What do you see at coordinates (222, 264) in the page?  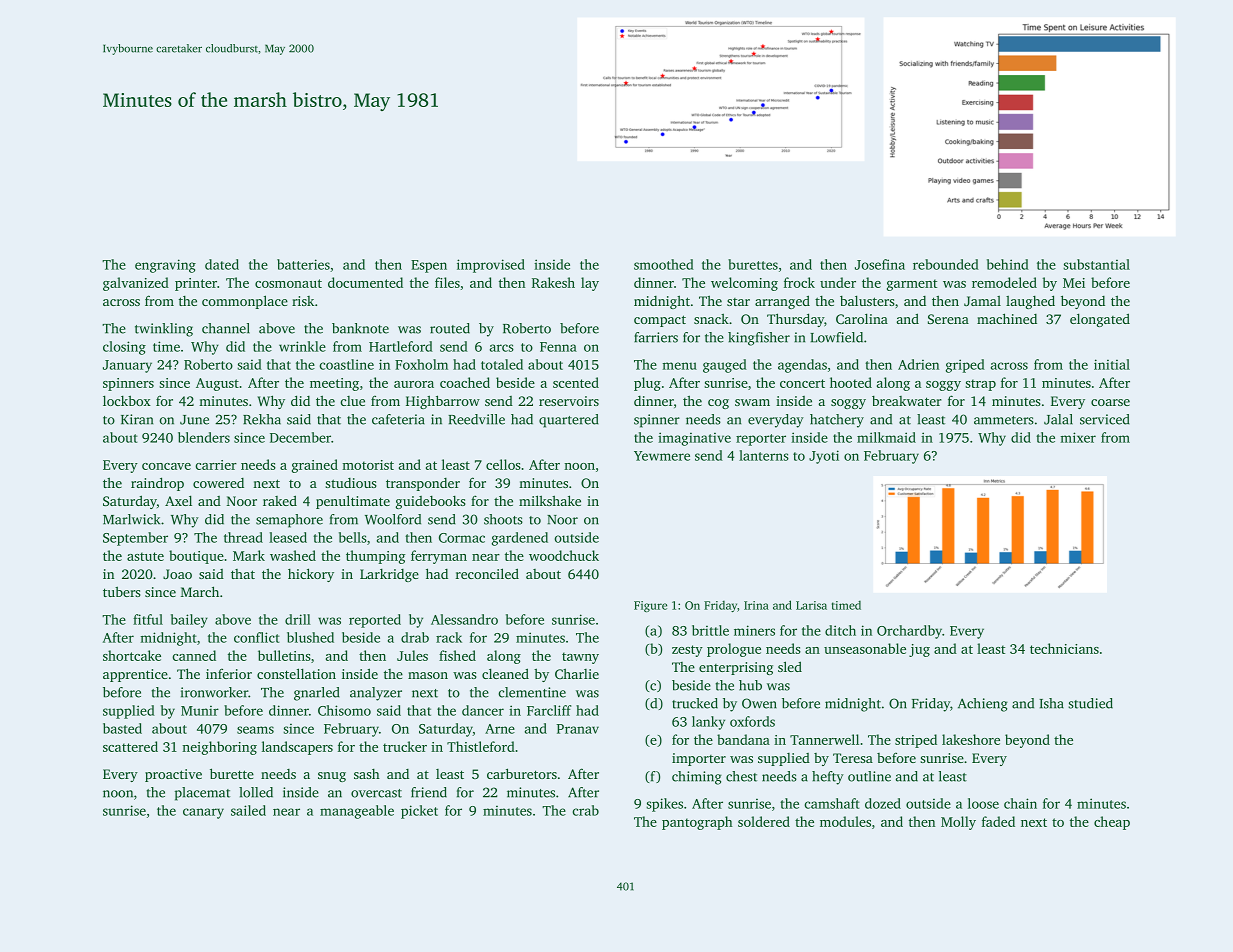 I see `dated` at bounding box center [222, 264].
